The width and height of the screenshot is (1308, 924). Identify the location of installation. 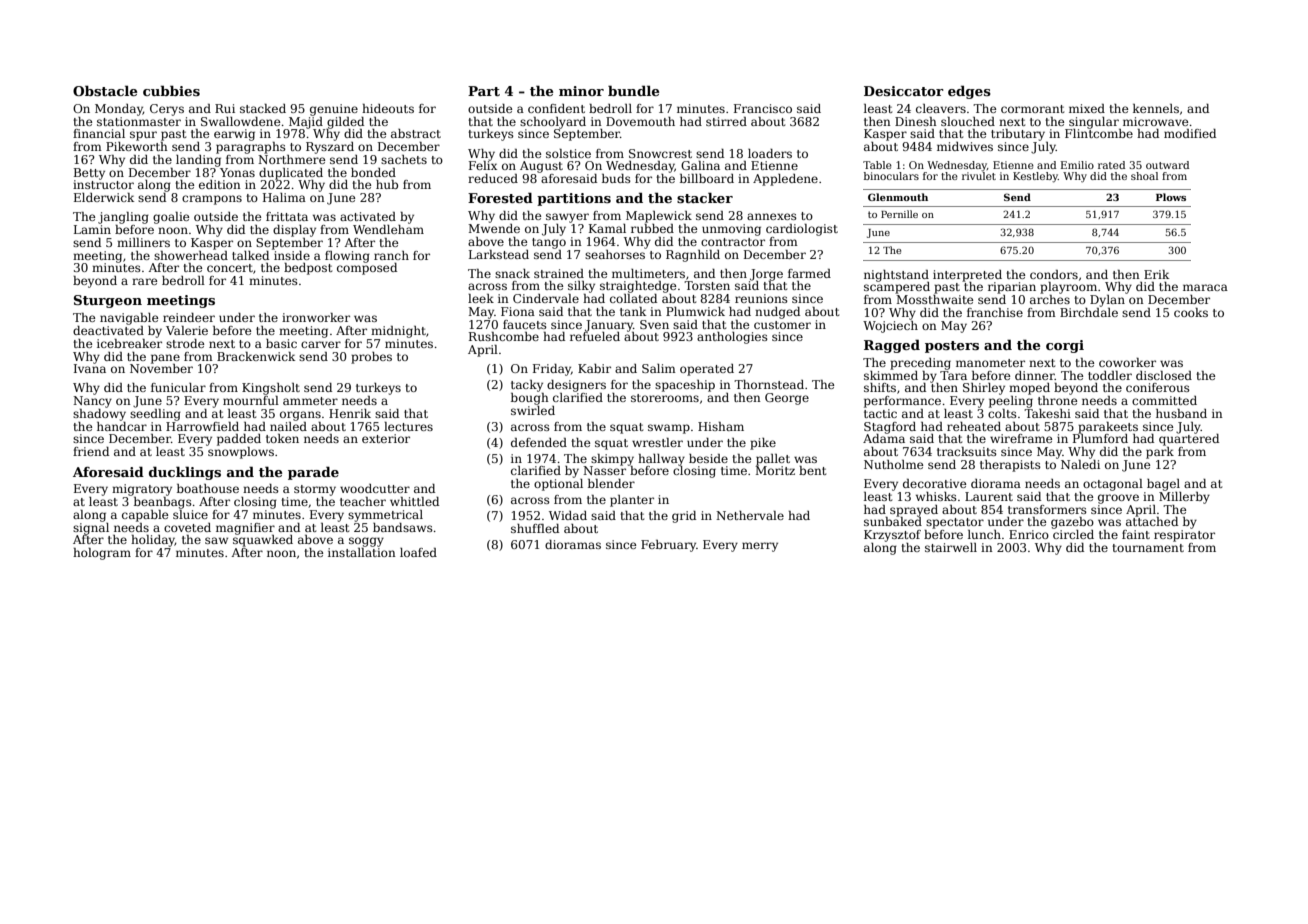
(362, 552).
